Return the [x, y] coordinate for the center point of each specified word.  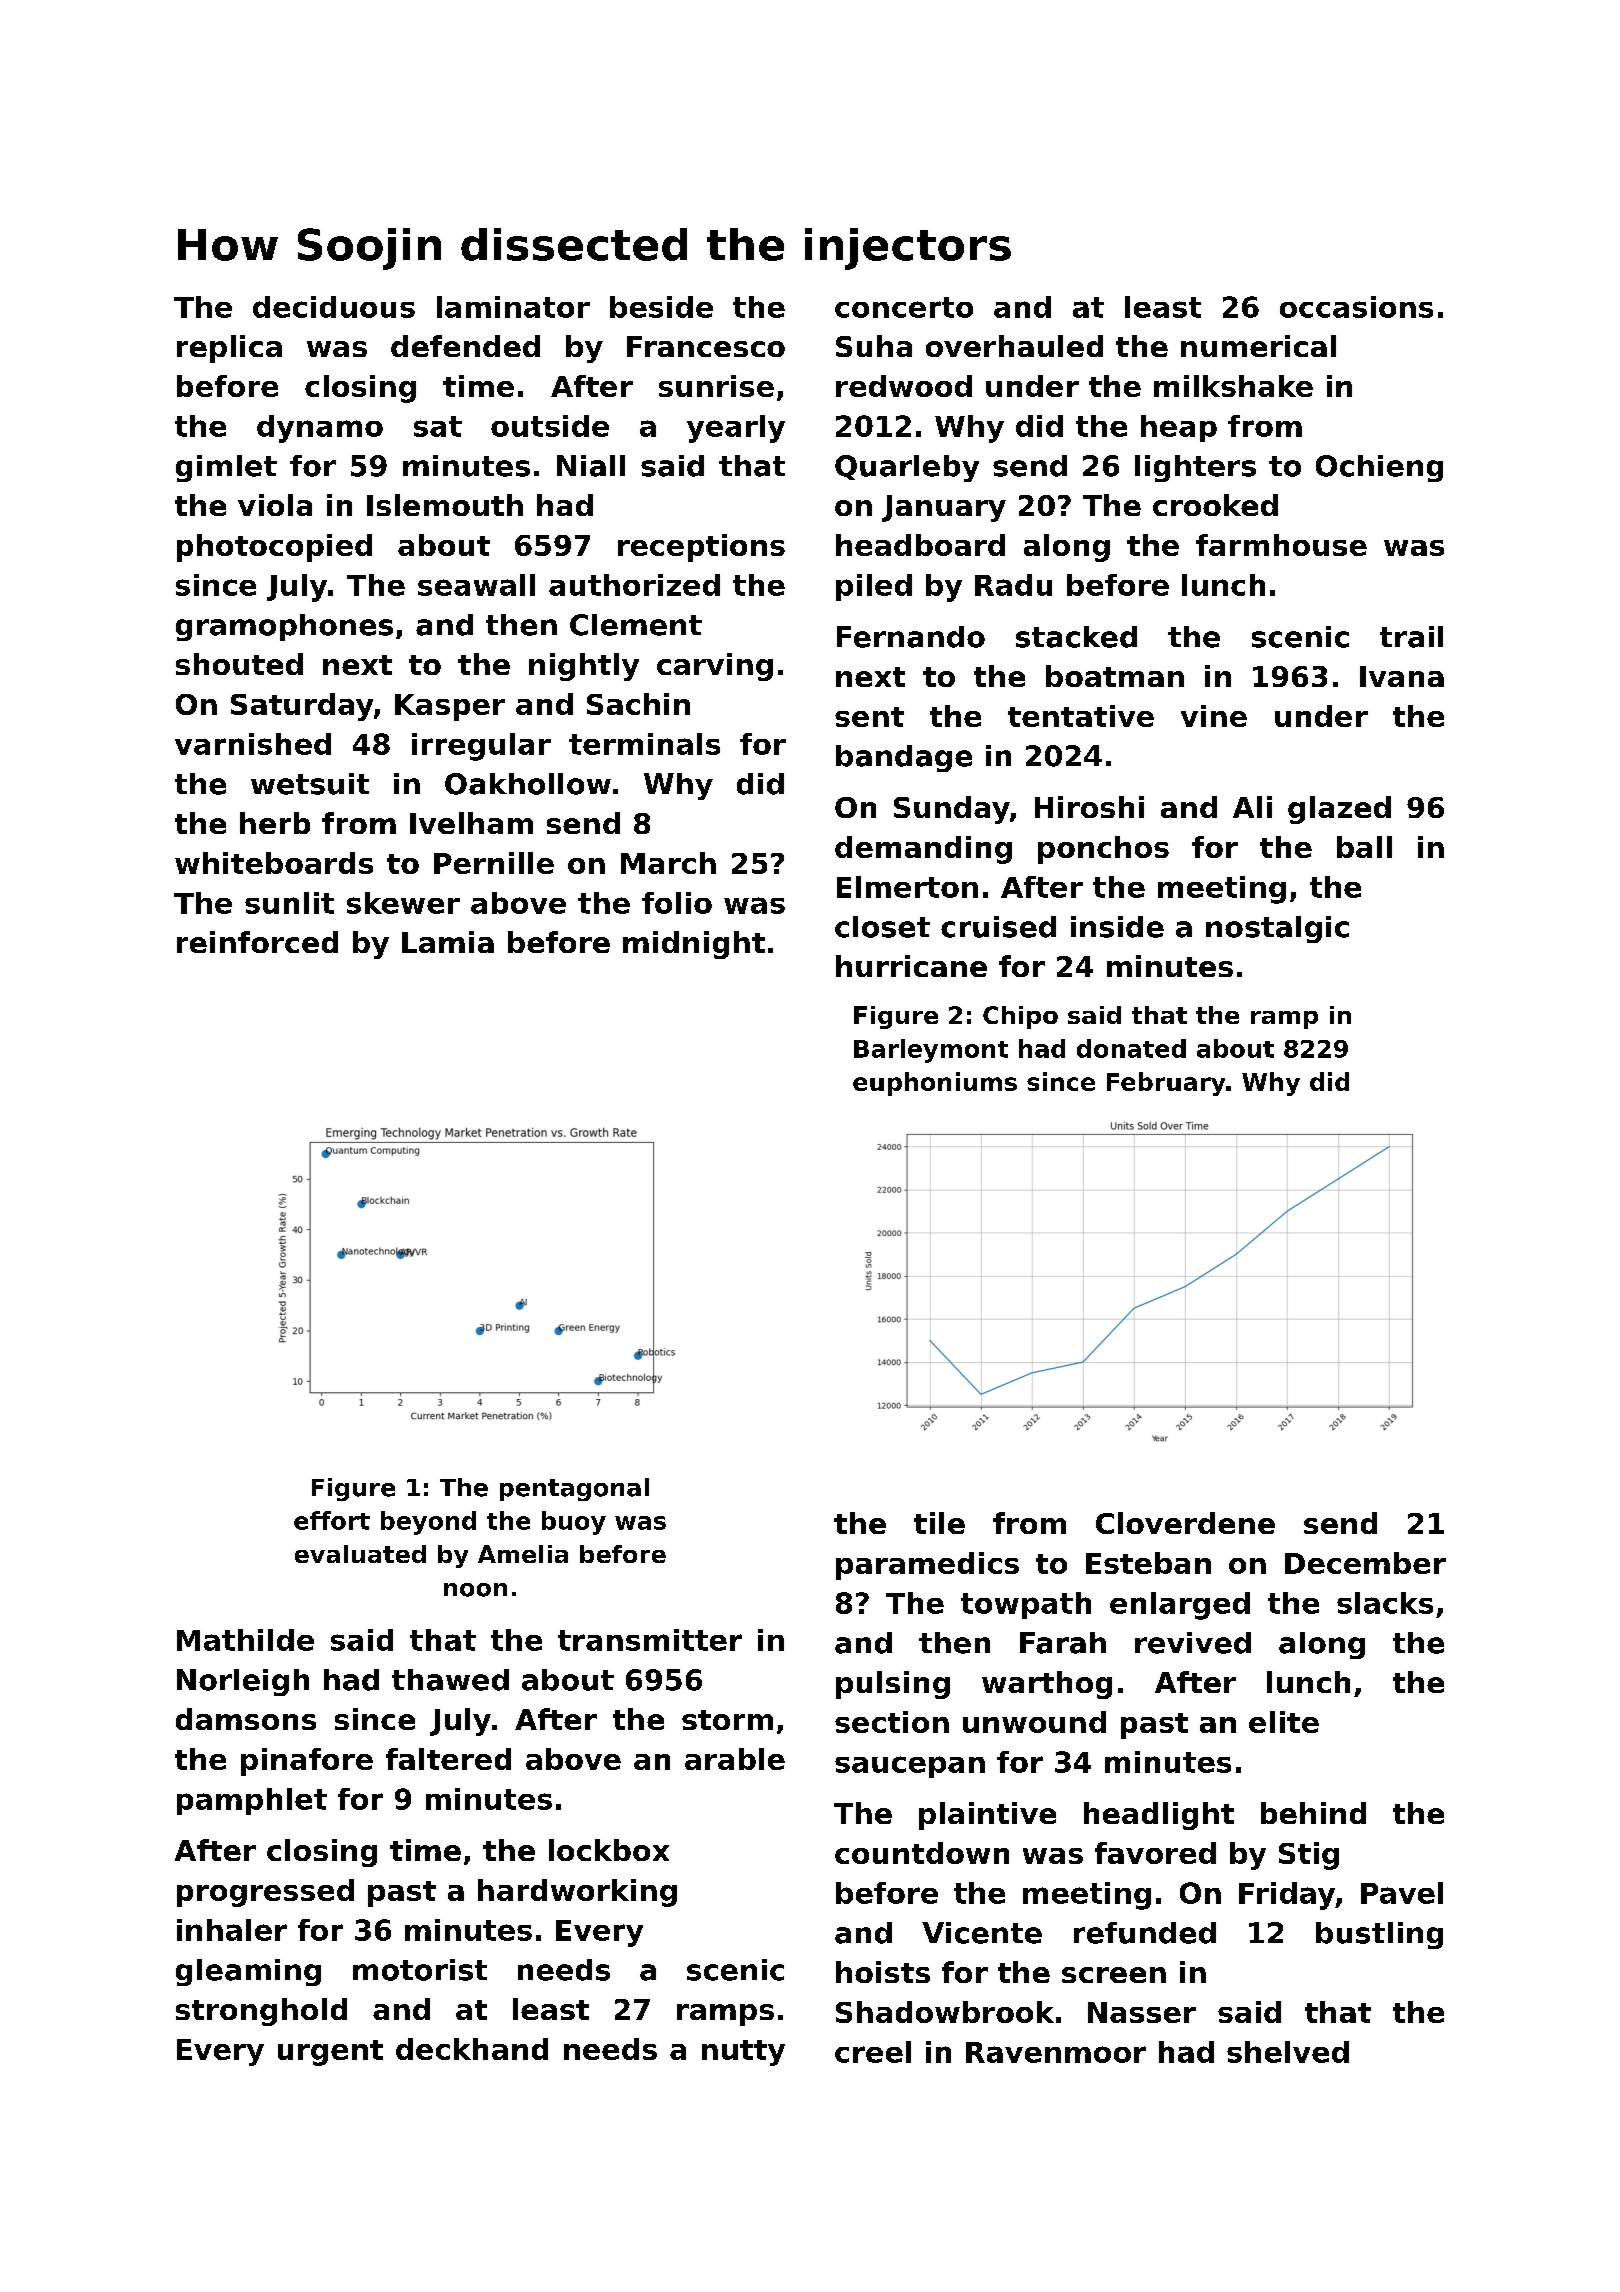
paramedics [927, 1566]
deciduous [334, 307]
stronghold [261, 2012]
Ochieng [1379, 468]
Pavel [1402, 1893]
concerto [904, 307]
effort [332, 1520]
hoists [883, 1972]
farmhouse [1281, 545]
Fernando [911, 637]
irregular [481, 747]
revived [1193, 1643]
